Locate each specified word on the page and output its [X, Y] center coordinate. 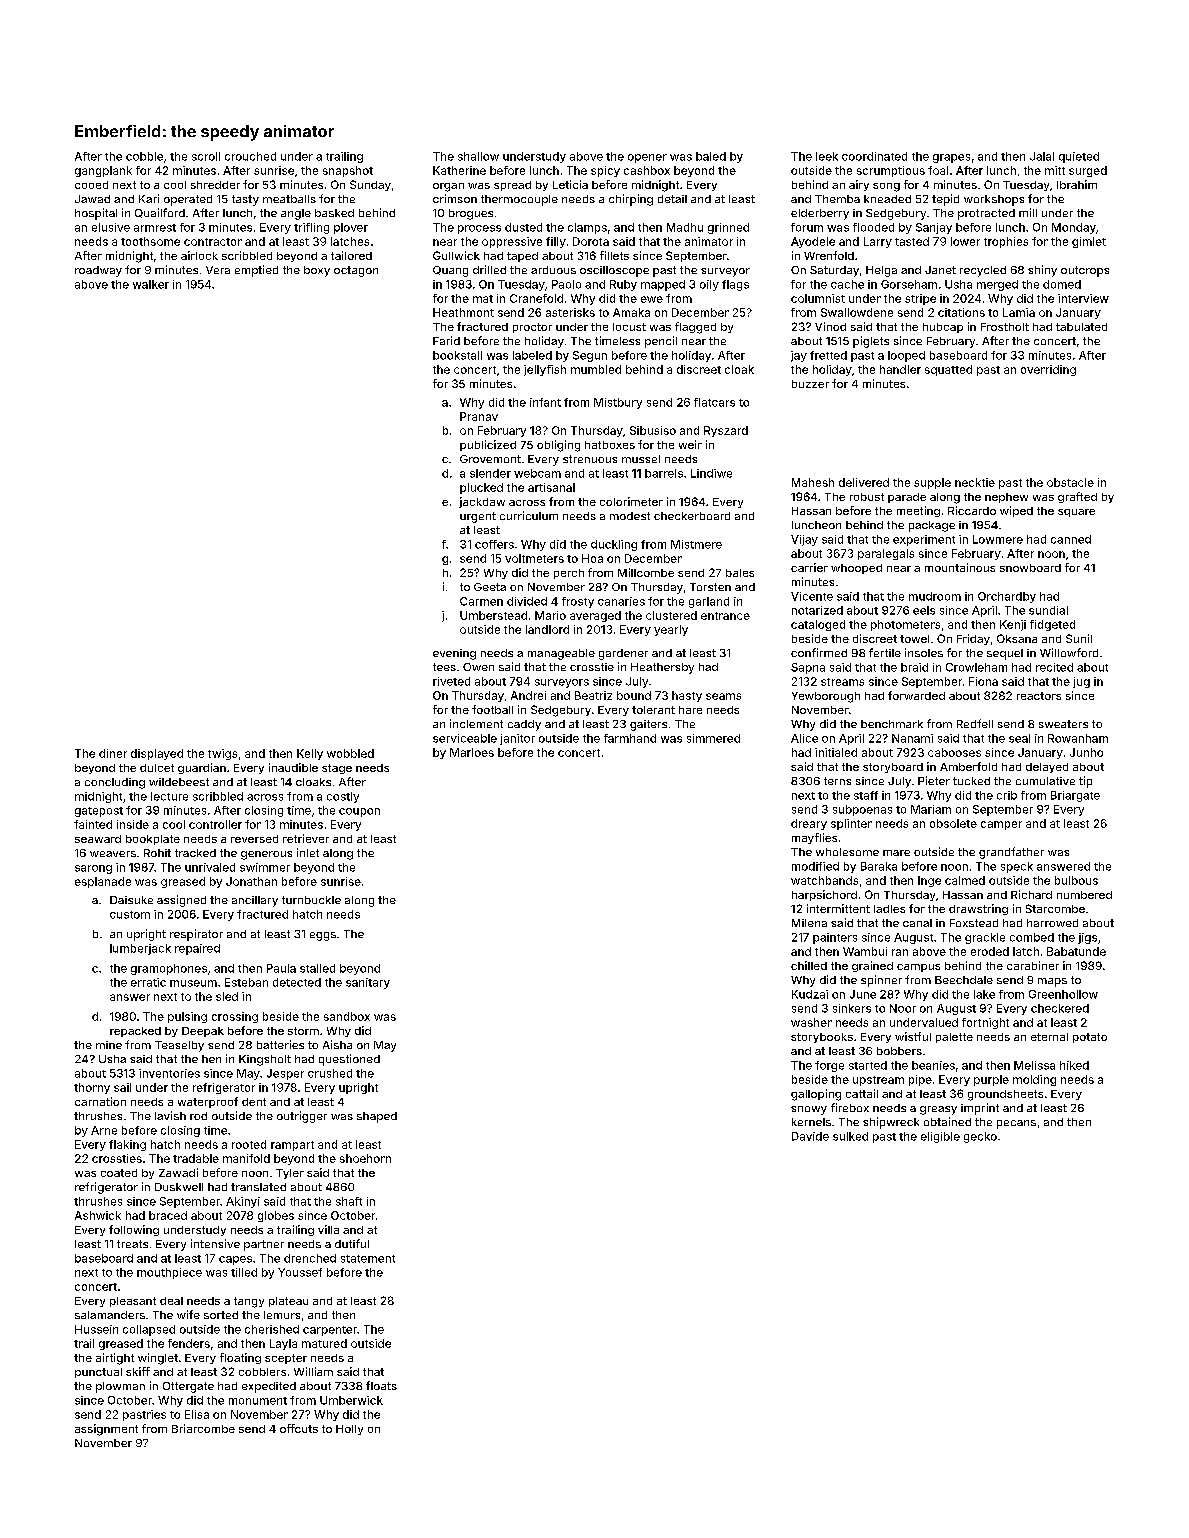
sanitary [368, 983]
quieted [1079, 157]
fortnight [985, 1023]
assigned [181, 901]
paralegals [886, 554]
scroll [206, 156]
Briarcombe [203, 1428]
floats [381, 1385]
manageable [561, 654]
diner [113, 753]
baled [711, 156]
